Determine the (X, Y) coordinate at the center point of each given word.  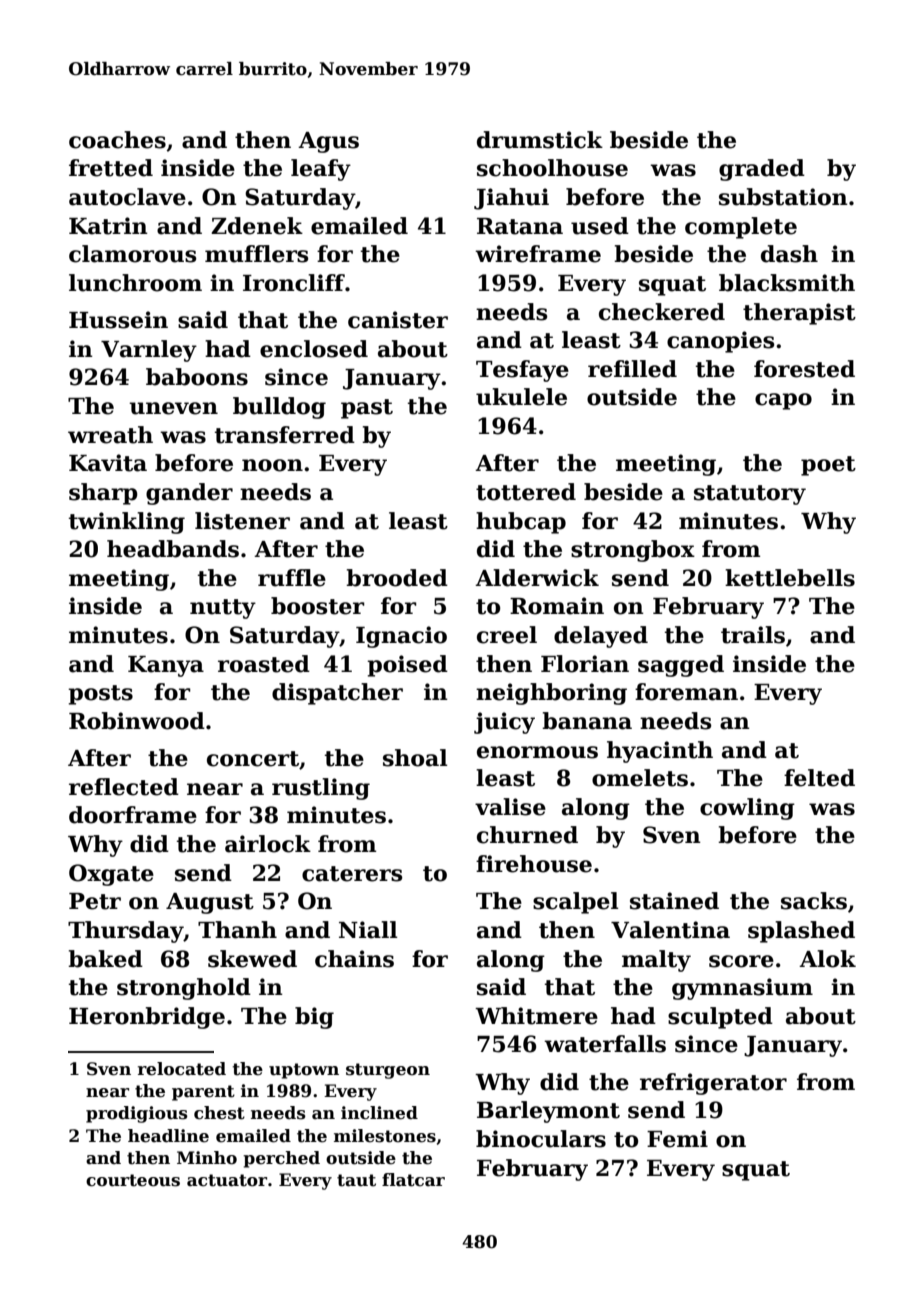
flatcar (413, 1180)
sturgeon (388, 1071)
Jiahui (511, 199)
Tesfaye (522, 371)
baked (105, 959)
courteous (133, 1180)
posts (100, 695)
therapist (799, 314)
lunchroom (135, 283)
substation (783, 197)
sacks (814, 901)
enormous (537, 752)
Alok (827, 959)
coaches (117, 140)
